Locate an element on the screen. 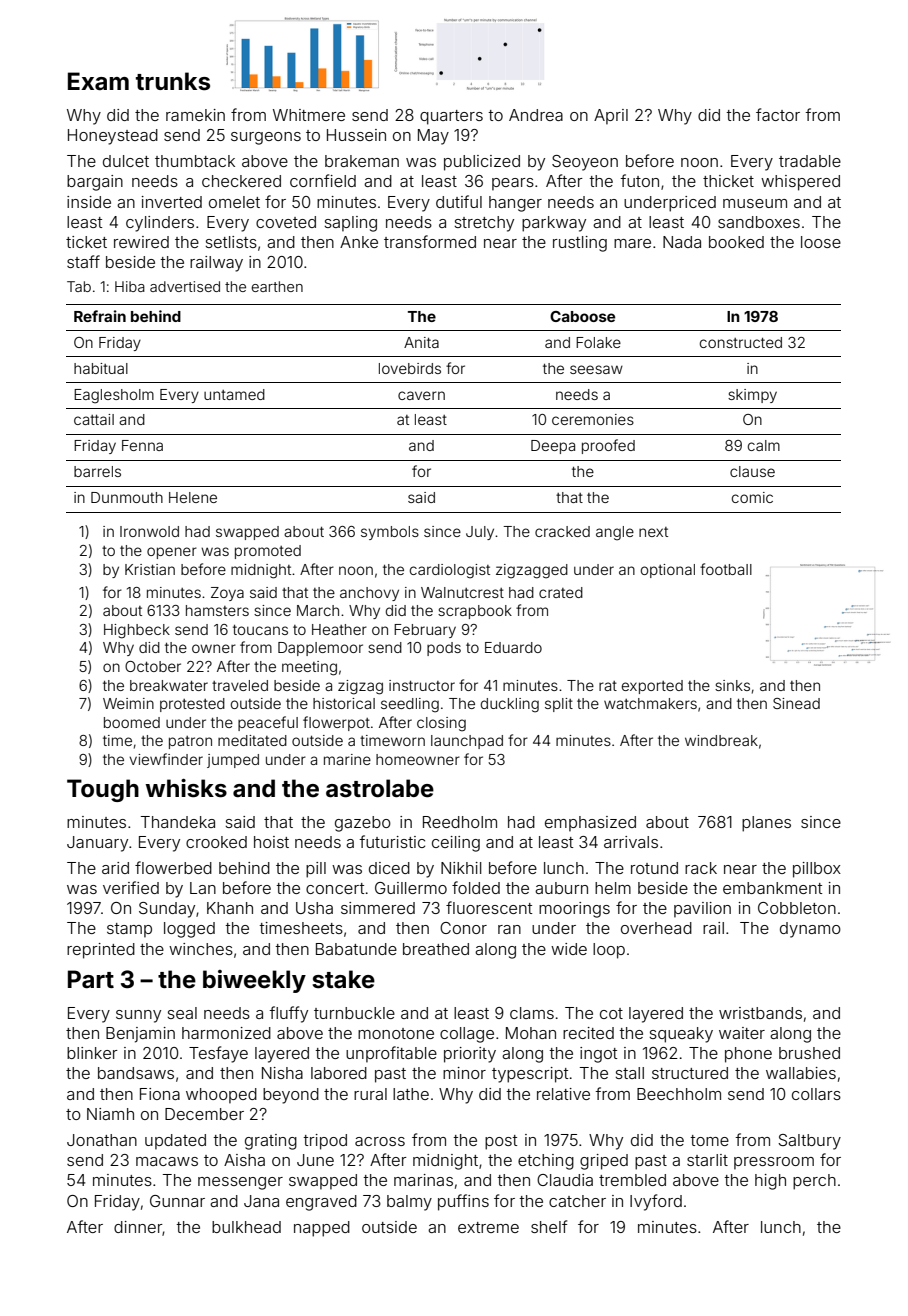  sunny is located at coordinates (138, 1016).
